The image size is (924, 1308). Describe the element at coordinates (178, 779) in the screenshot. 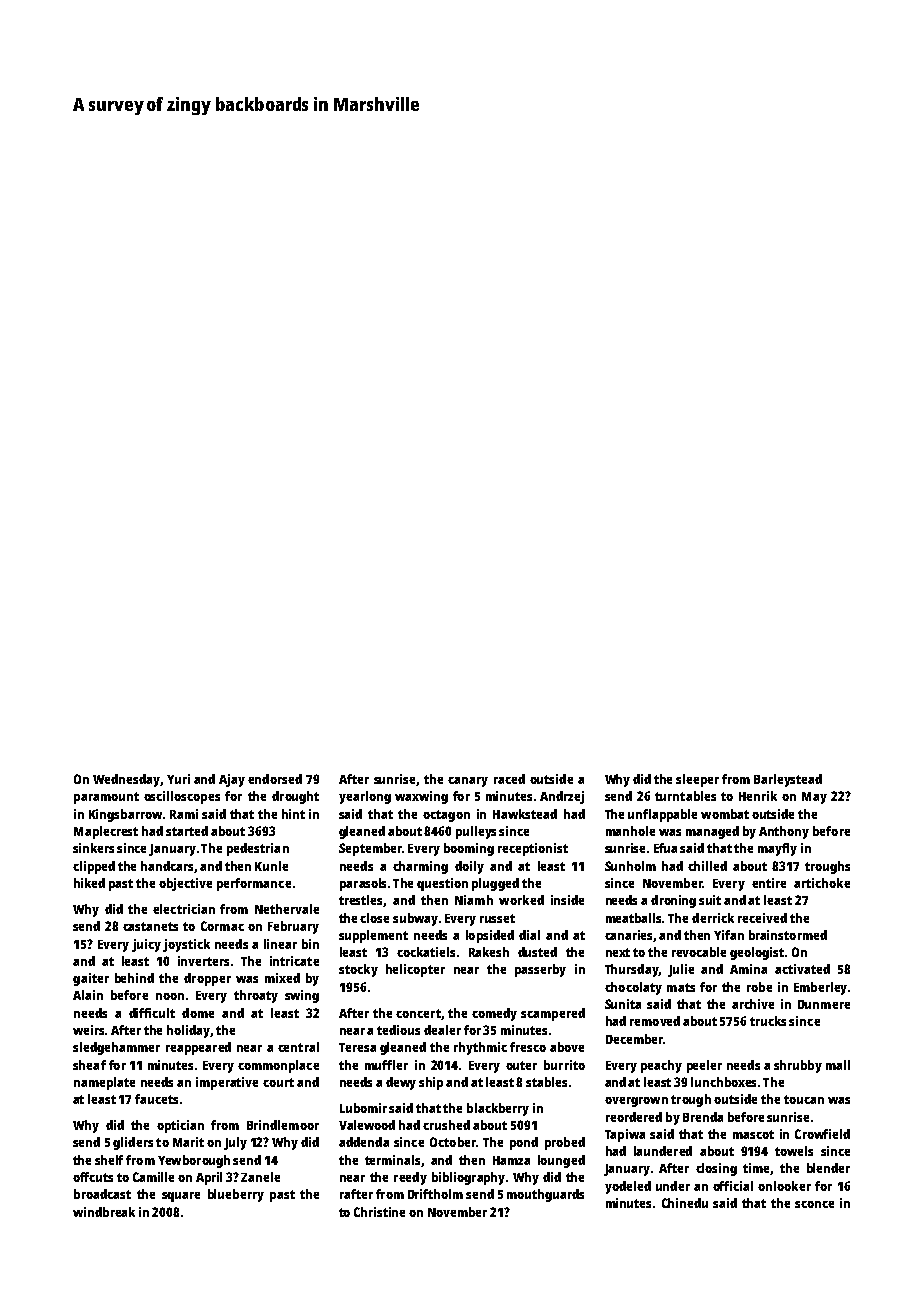

I see `Yuri` at that location.
